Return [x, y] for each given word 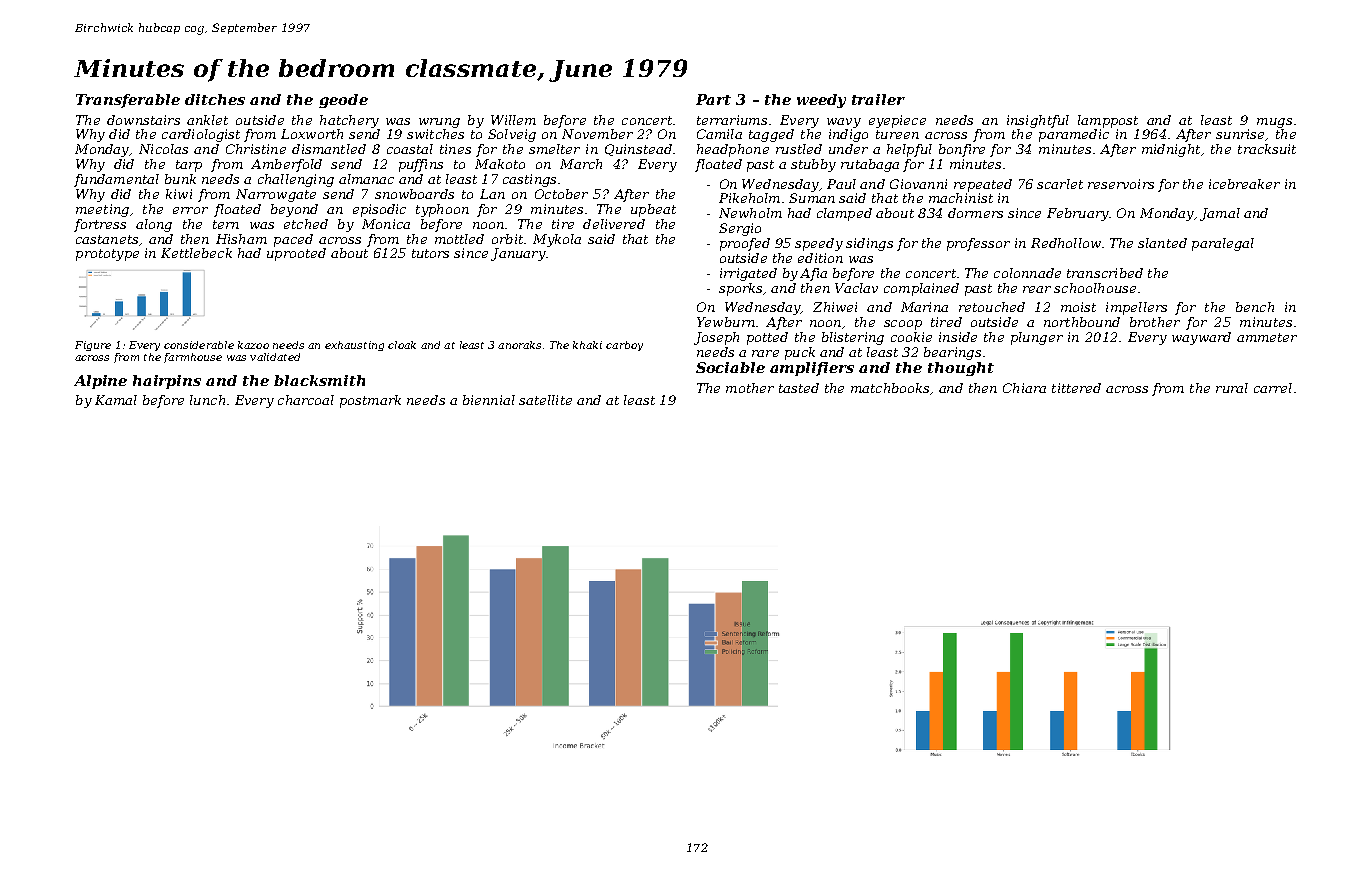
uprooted [296, 254]
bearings [952, 353]
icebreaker [1244, 184]
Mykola [557, 240]
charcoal [306, 400]
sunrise [1240, 134]
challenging [296, 180]
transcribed [1105, 273]
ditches [215, 99]
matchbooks [890, 388]
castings [529, 180]
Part [713, 99]
